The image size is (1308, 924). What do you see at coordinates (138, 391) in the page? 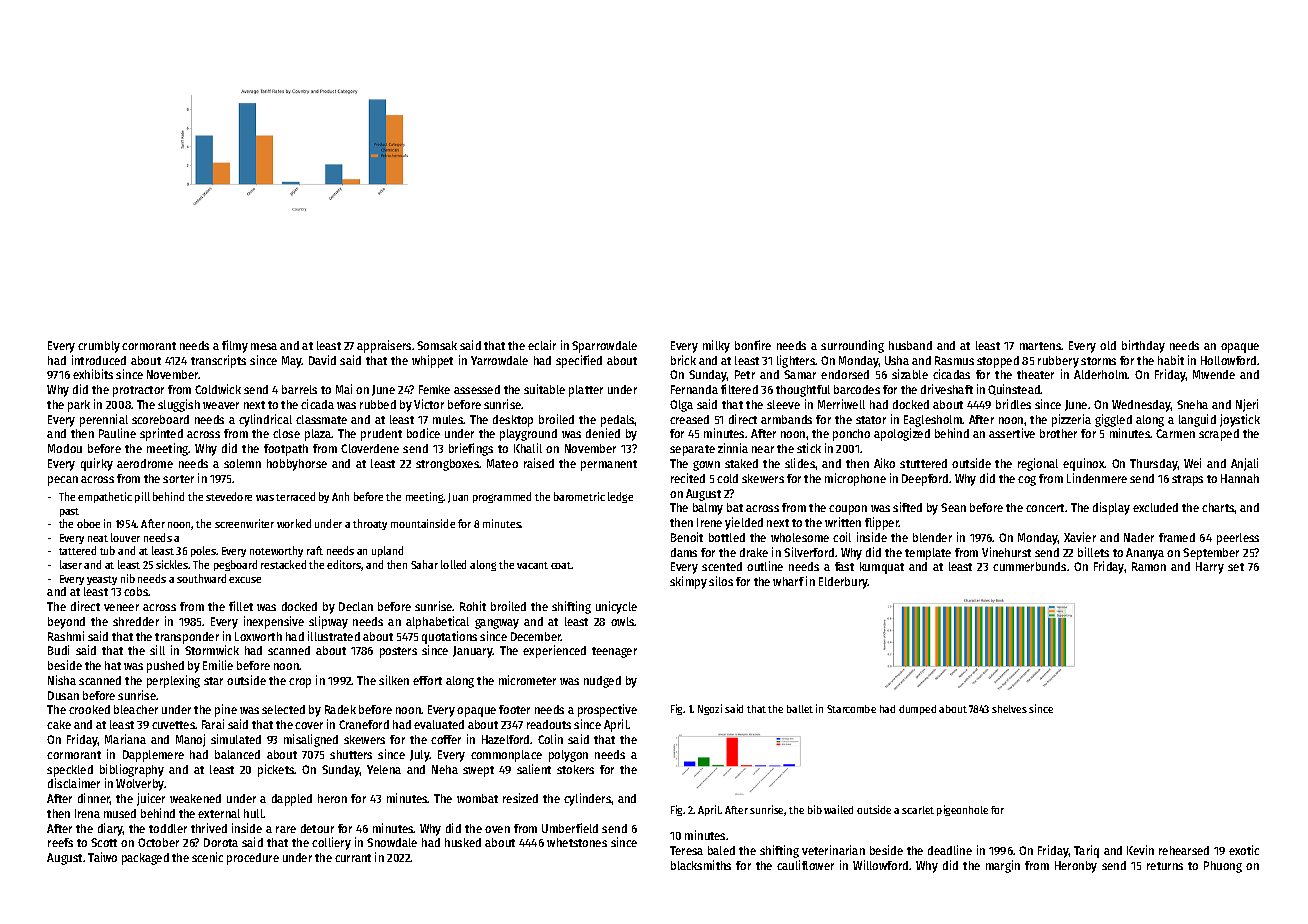
I see `protractor` at bounding box center [138, 391].
